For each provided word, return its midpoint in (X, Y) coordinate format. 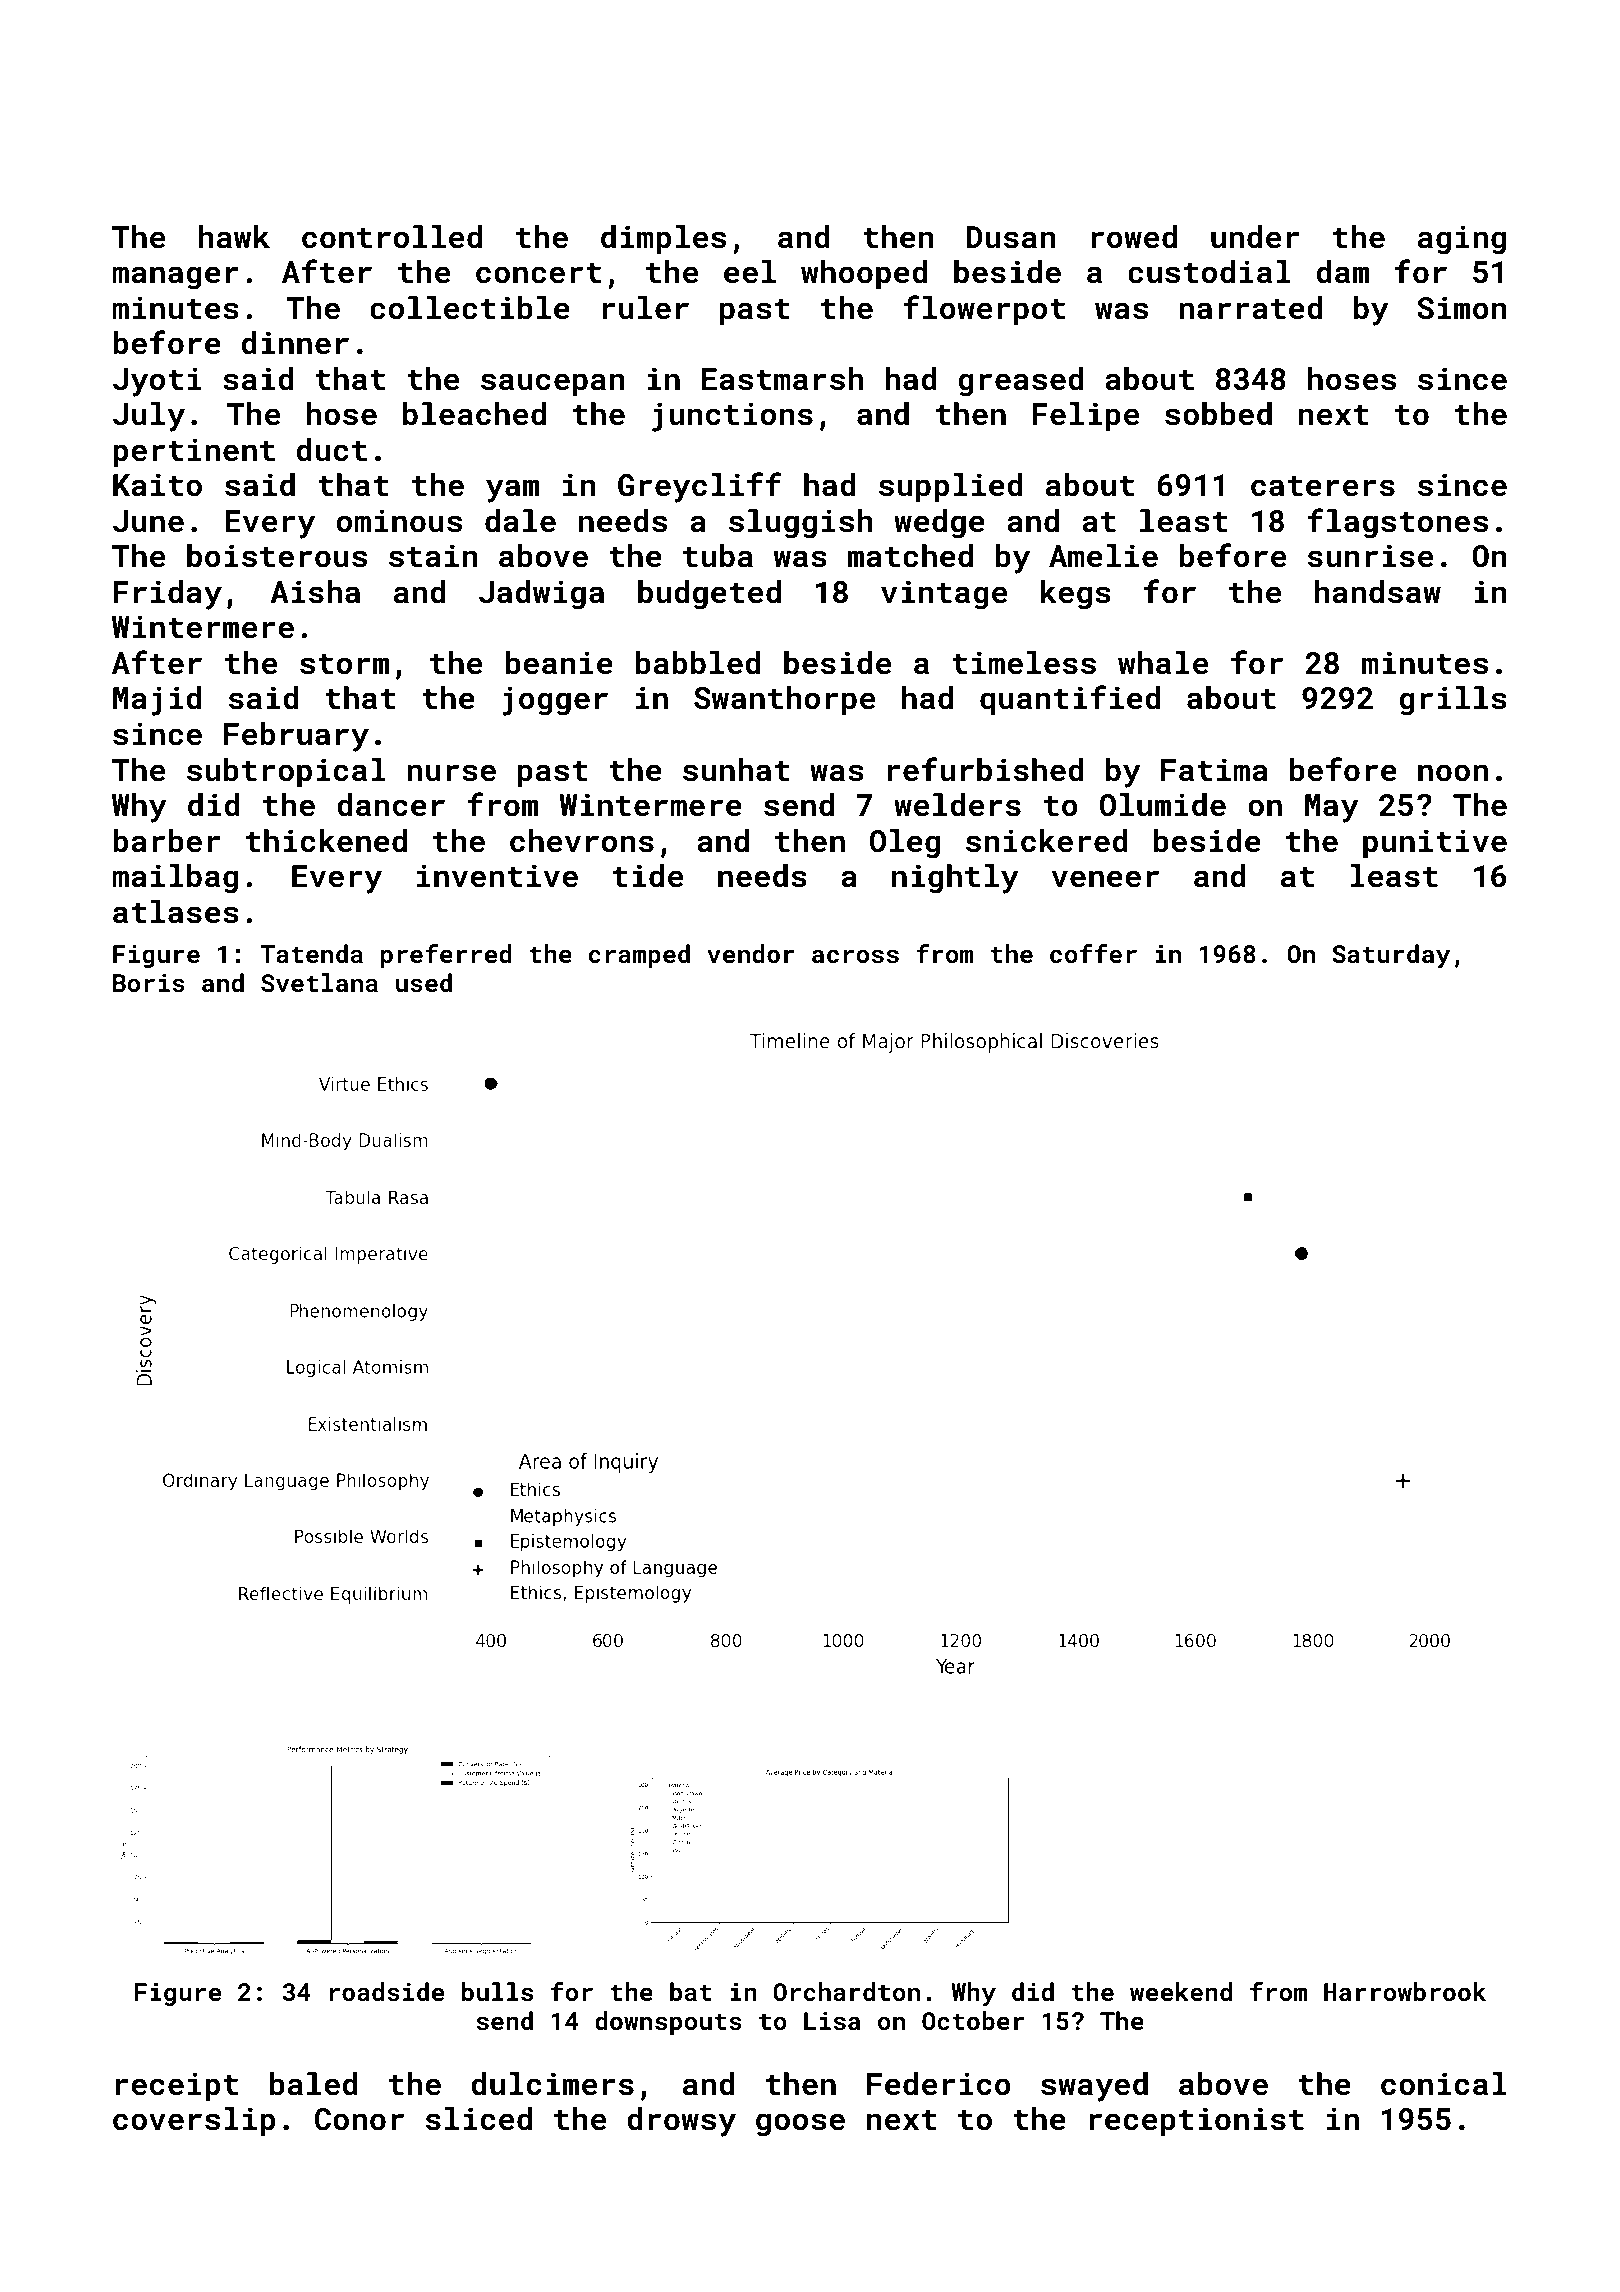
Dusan (1011, 237)
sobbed (1218, 414)
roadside (387, 1991)
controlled (392, 237)
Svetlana (319, 982)
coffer (1093, 953)
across (855, 956)
